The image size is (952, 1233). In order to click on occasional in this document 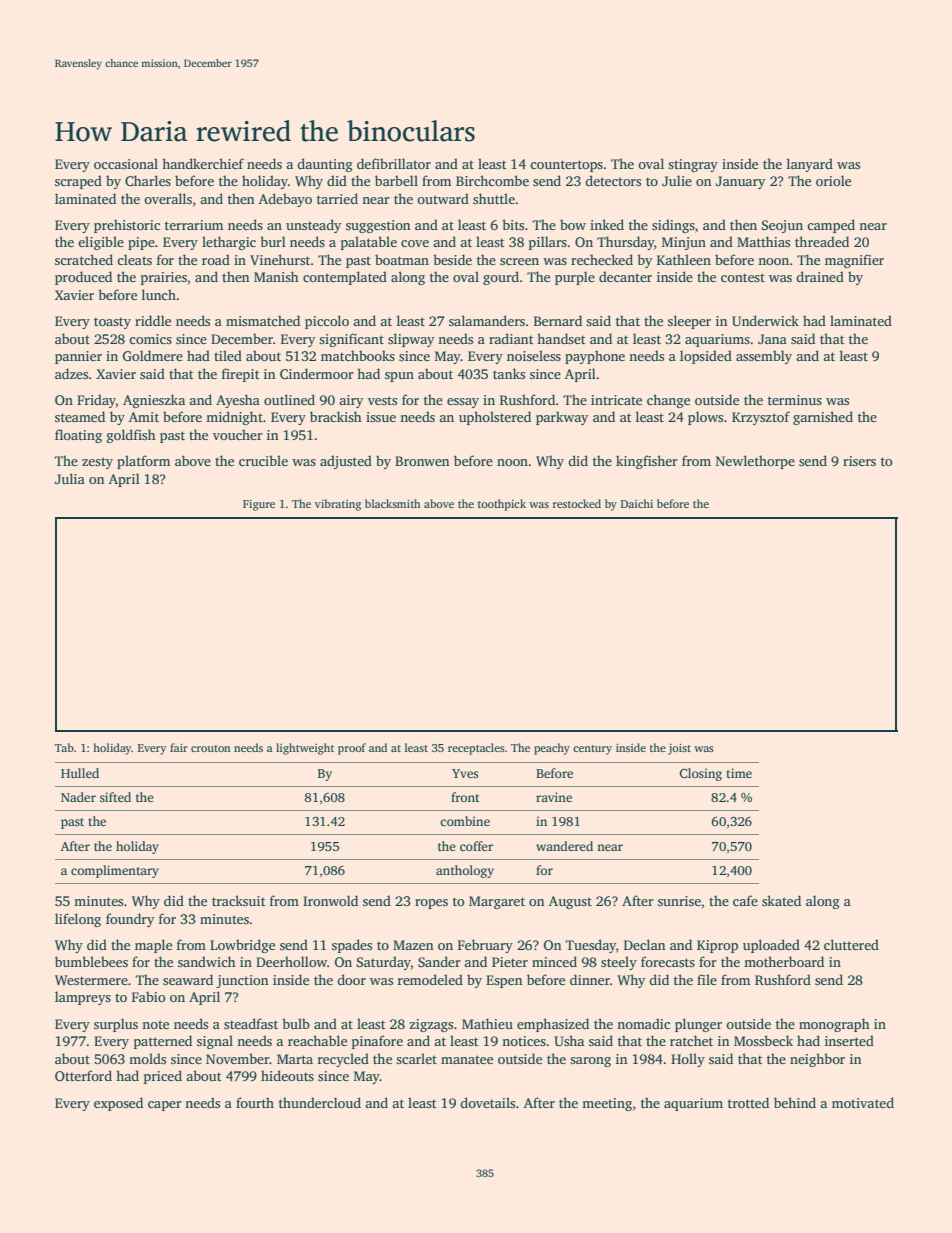, I will do `click(126, 163)`.
